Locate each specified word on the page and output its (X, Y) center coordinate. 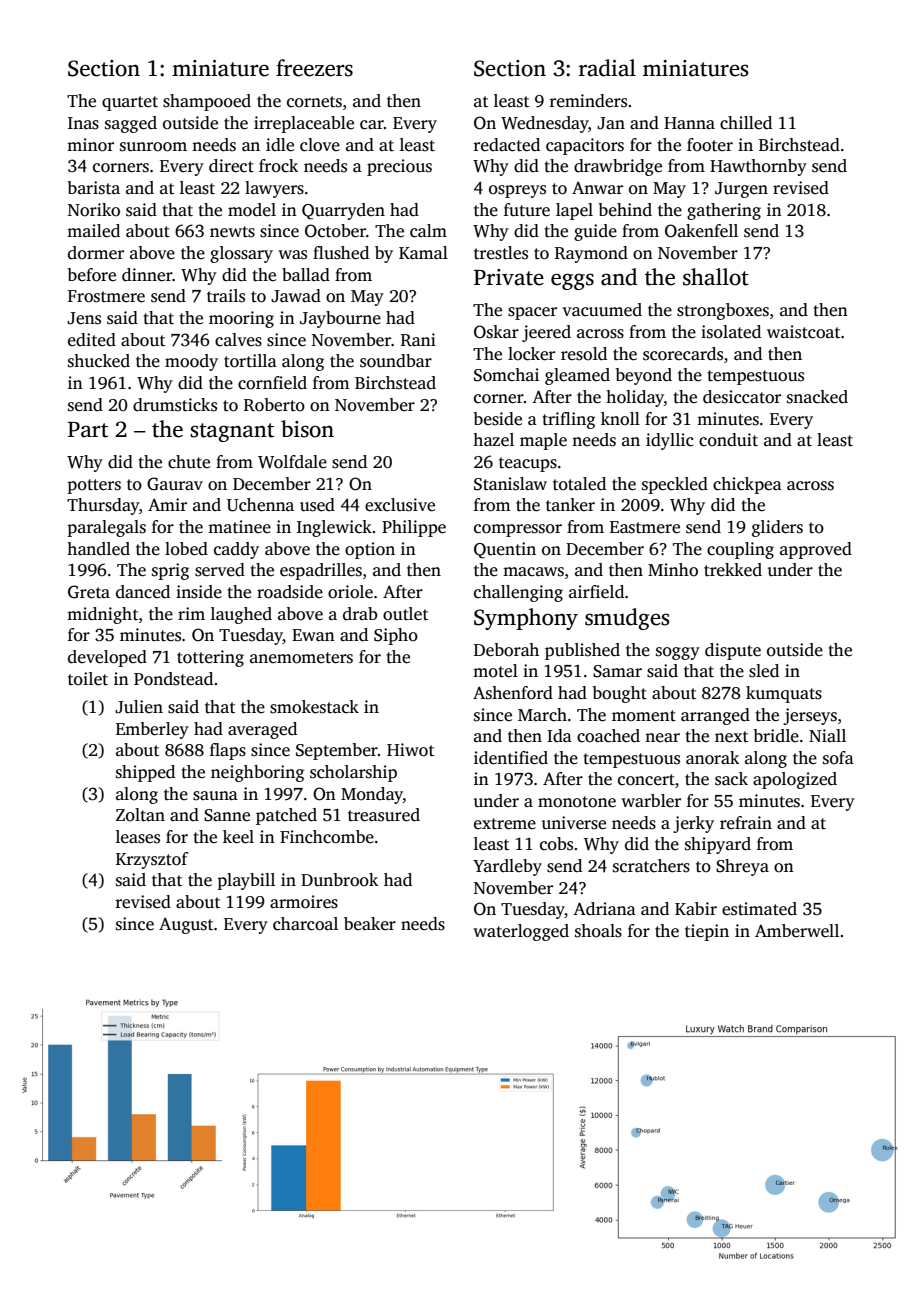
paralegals (106, 528)
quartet (130, 103)
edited (92, 340)
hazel (493, 440)
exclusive (400, 505)
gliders (777, 528)
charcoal (305, 924)
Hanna (689, 123)
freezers (314, 68)
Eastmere (645, 527)
